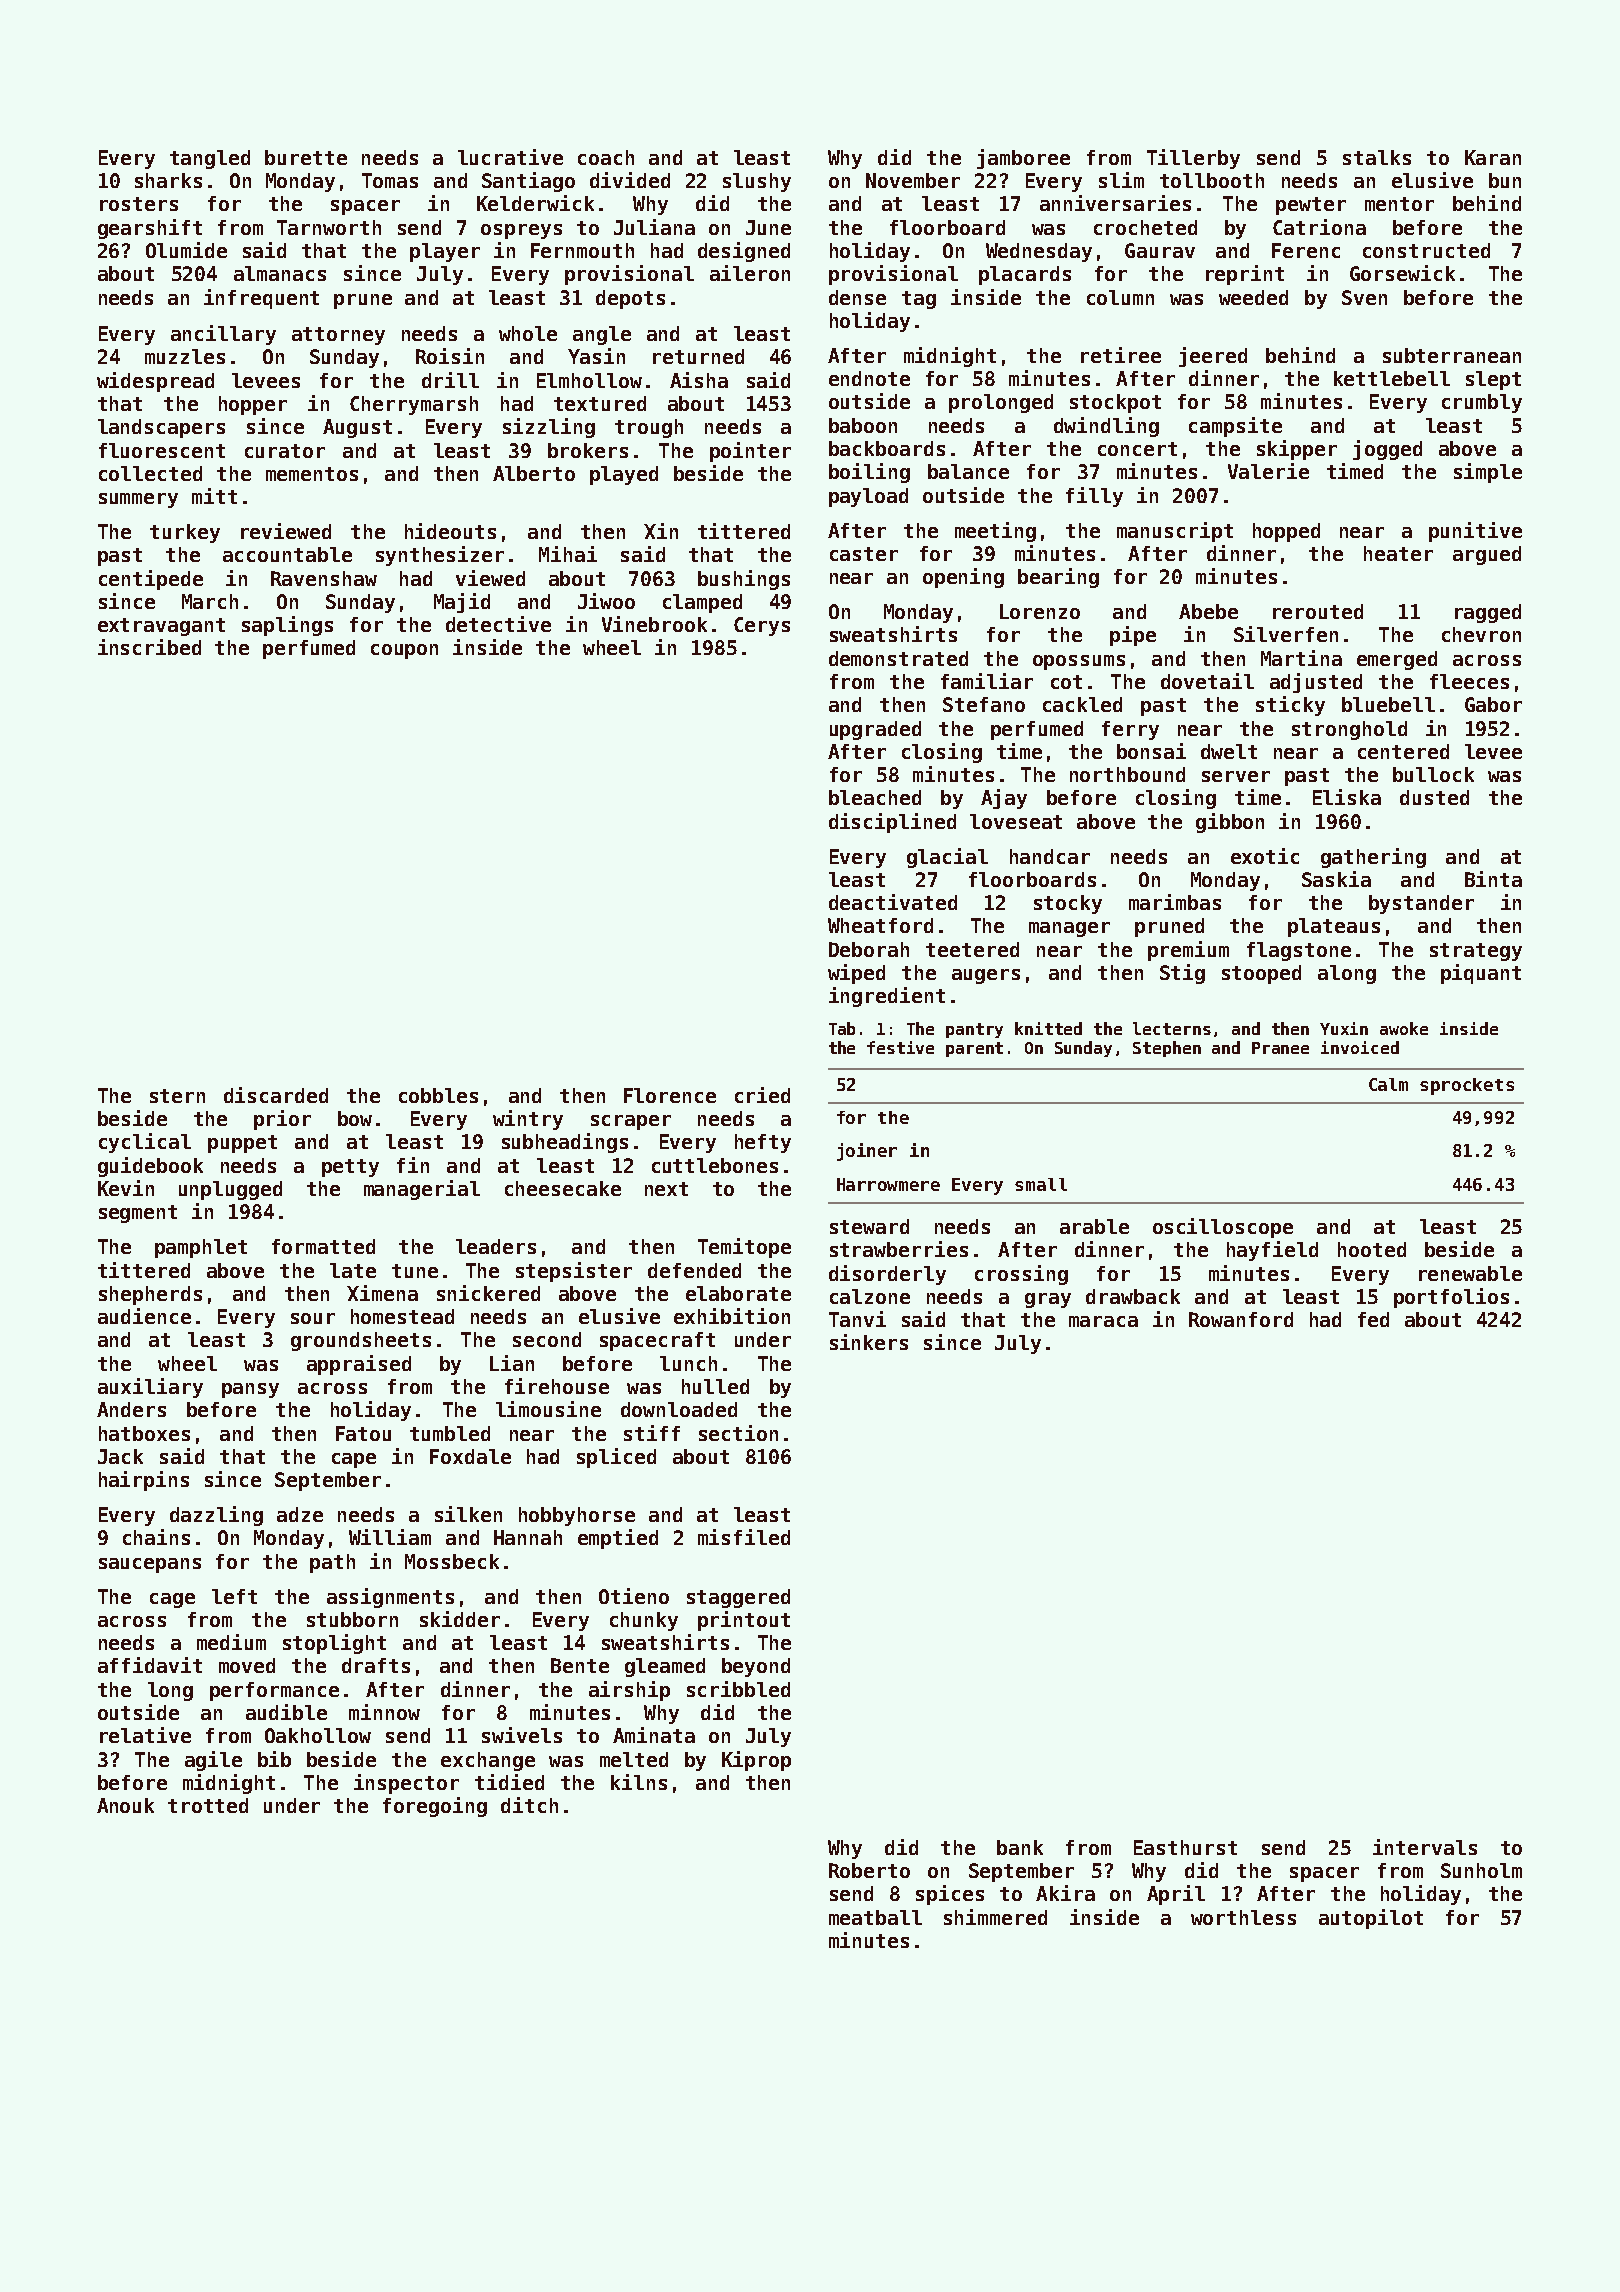 The width and height of the document is (1620, 2292). What do you see at coordinates (857, 297) in the document?
I see `dense` at bounding box center [857, 297].
